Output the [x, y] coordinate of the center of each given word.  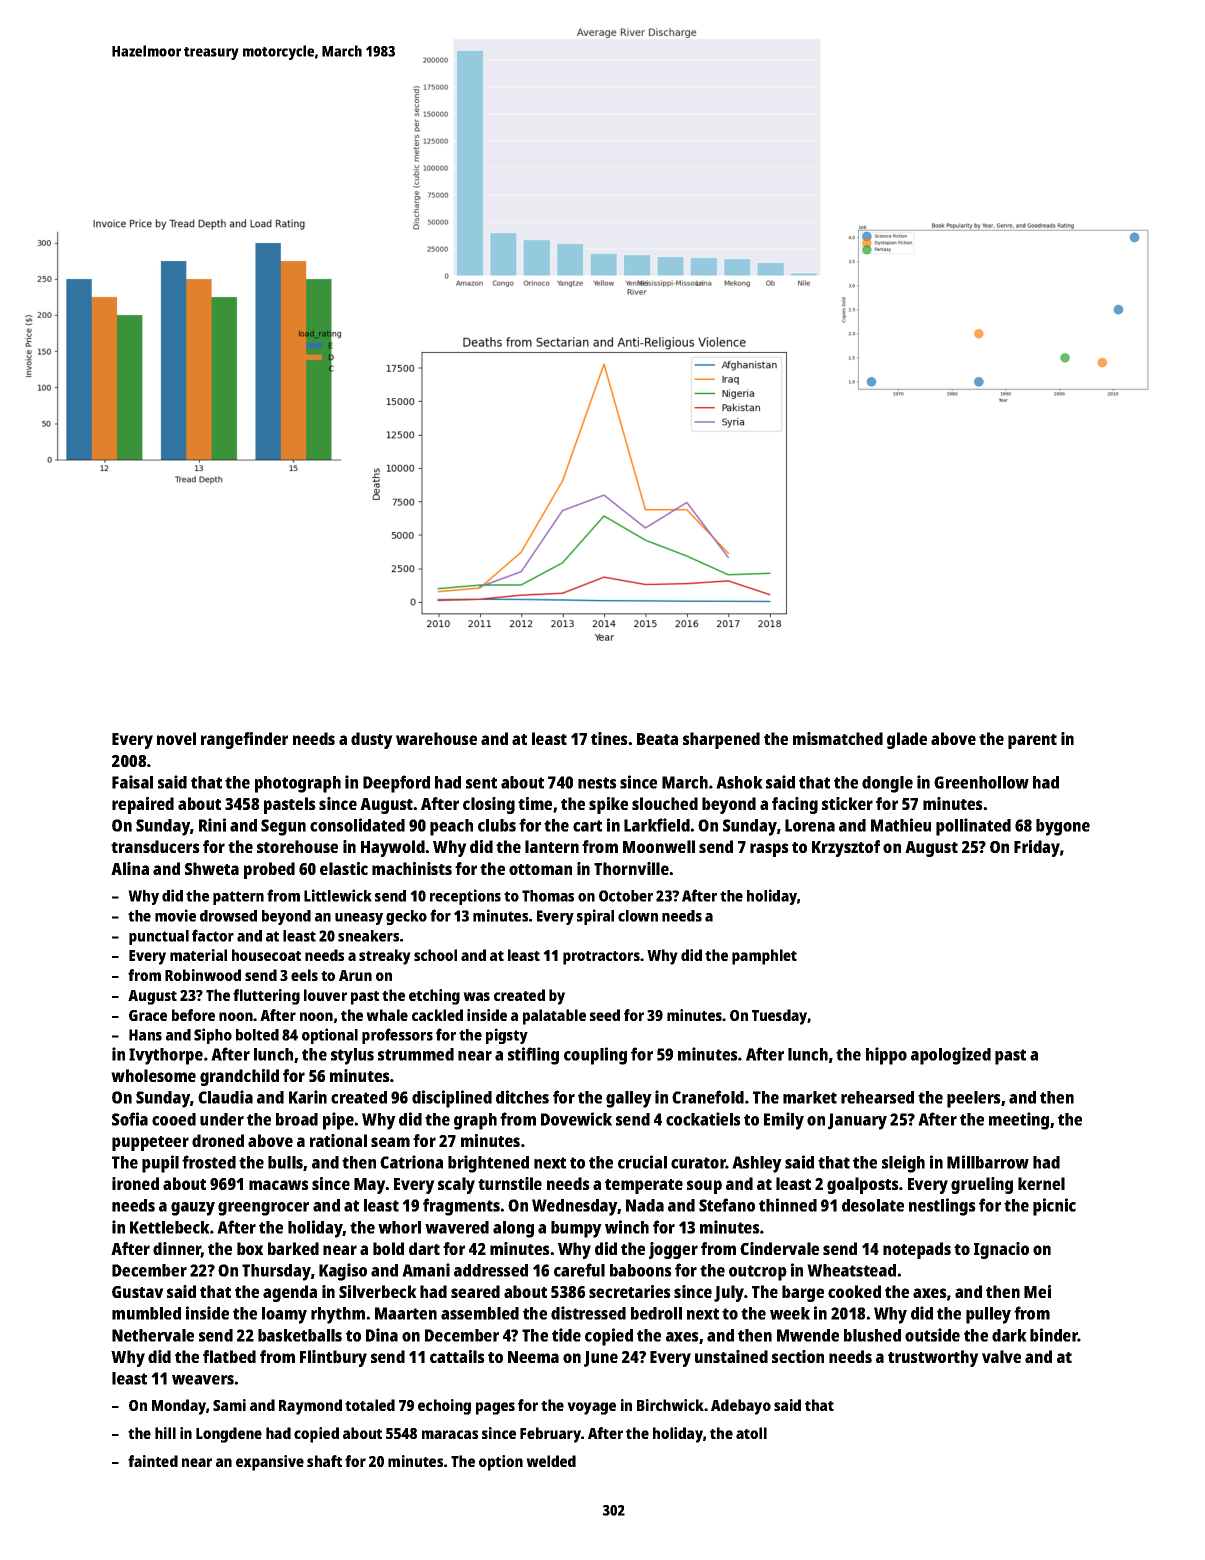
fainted [153, 1461]
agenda [290, 1293]
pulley [988, 1315]
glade [907, 740]
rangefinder [244, 740]
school [435, 955]
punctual [159, 937]
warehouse [436, 738]
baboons [641, 1270]
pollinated [973, 827]
